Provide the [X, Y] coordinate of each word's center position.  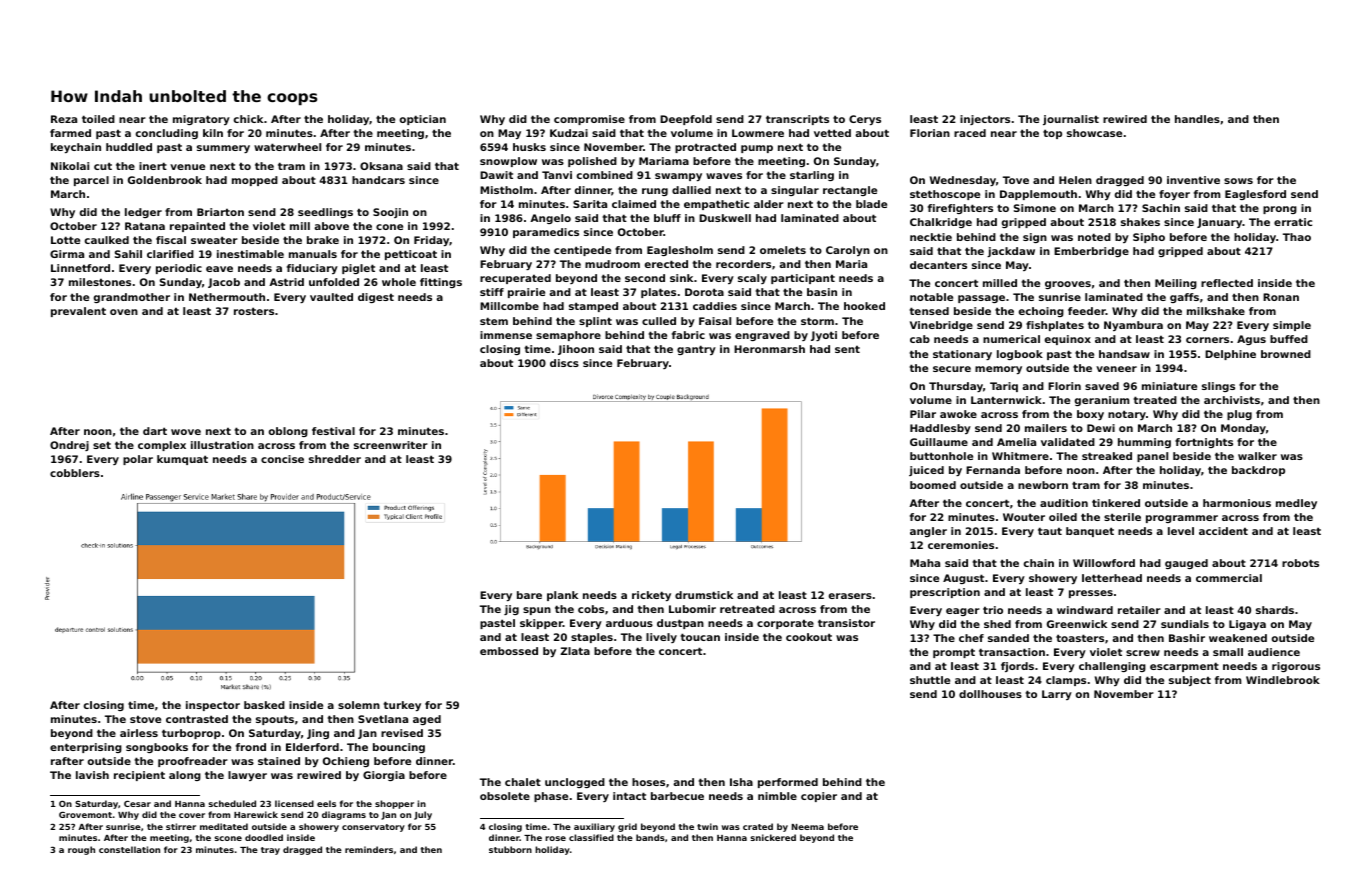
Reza [64, 119]
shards [1275, 610]
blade [871, 204]
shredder [335, 459]
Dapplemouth [1038, 195]
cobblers [75, 473]
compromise [589, 120]
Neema [808, 827]
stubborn [510, 849]
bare [529, 595]
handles [1197, 119]
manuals [313, 254]
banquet [1090, 532]
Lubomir [692, 609]
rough [81, 850]
